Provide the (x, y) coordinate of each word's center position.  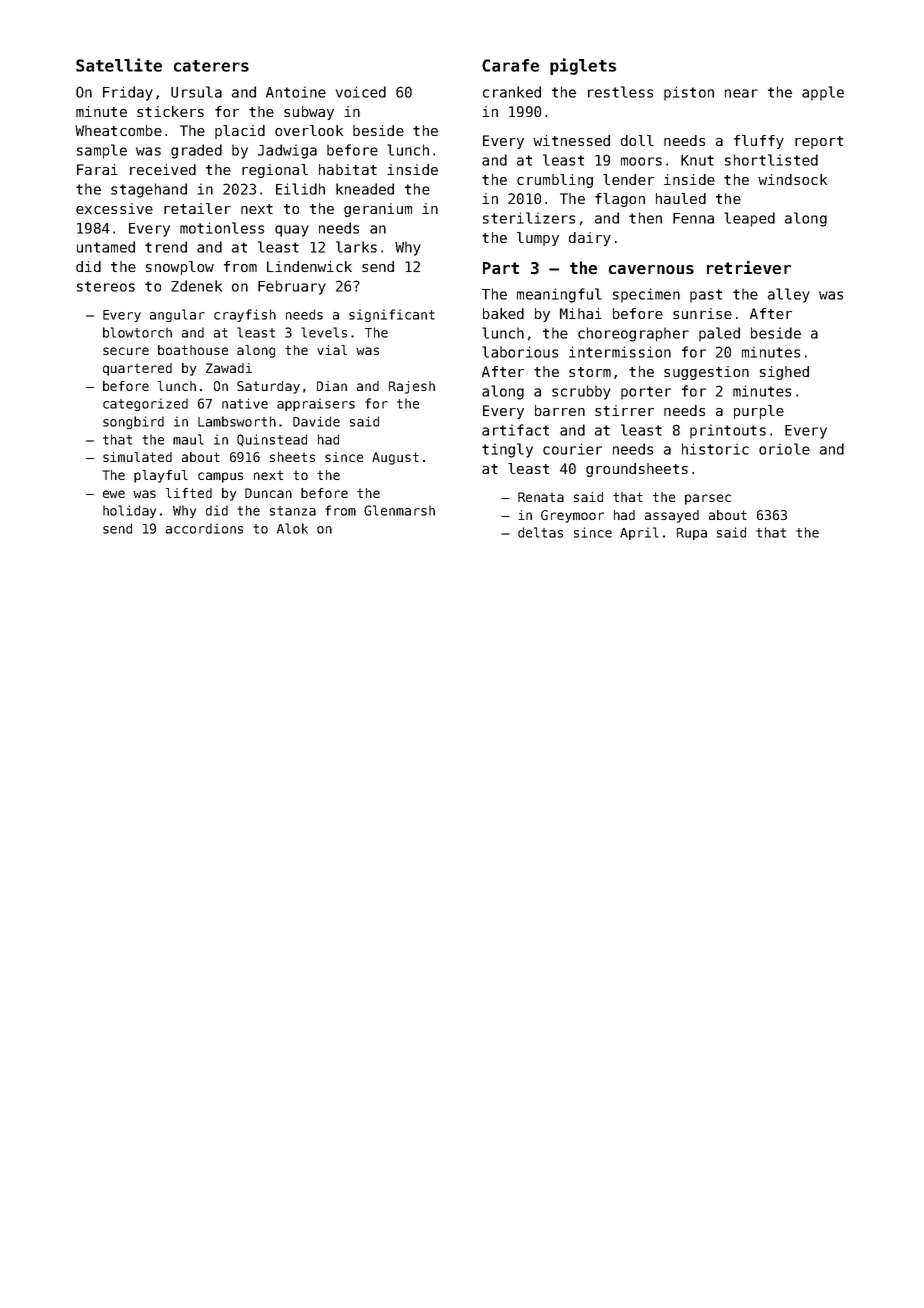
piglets (583, 66)
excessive (114, 208)
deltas (540, 532)
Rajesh (412, 387)
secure (126, 351)
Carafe (510, 65)
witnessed (571, 140)
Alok (292, 528)
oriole (784, 449)
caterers (211, 66)
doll (637, 140)
